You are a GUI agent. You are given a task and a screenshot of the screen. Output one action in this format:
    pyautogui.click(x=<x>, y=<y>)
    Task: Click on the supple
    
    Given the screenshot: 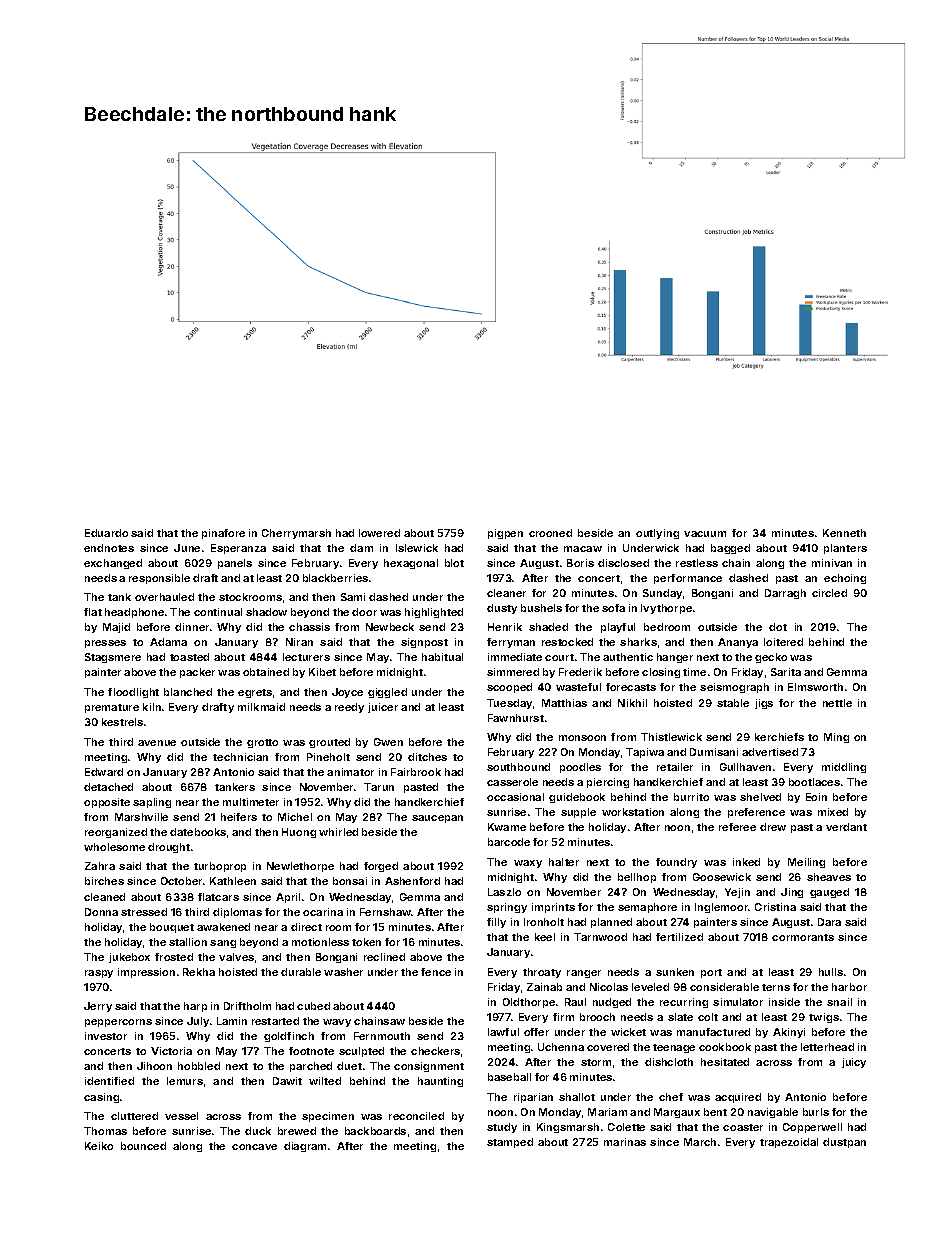 What is the action you would take?
    pyautogui.click(x=578, y=813)
